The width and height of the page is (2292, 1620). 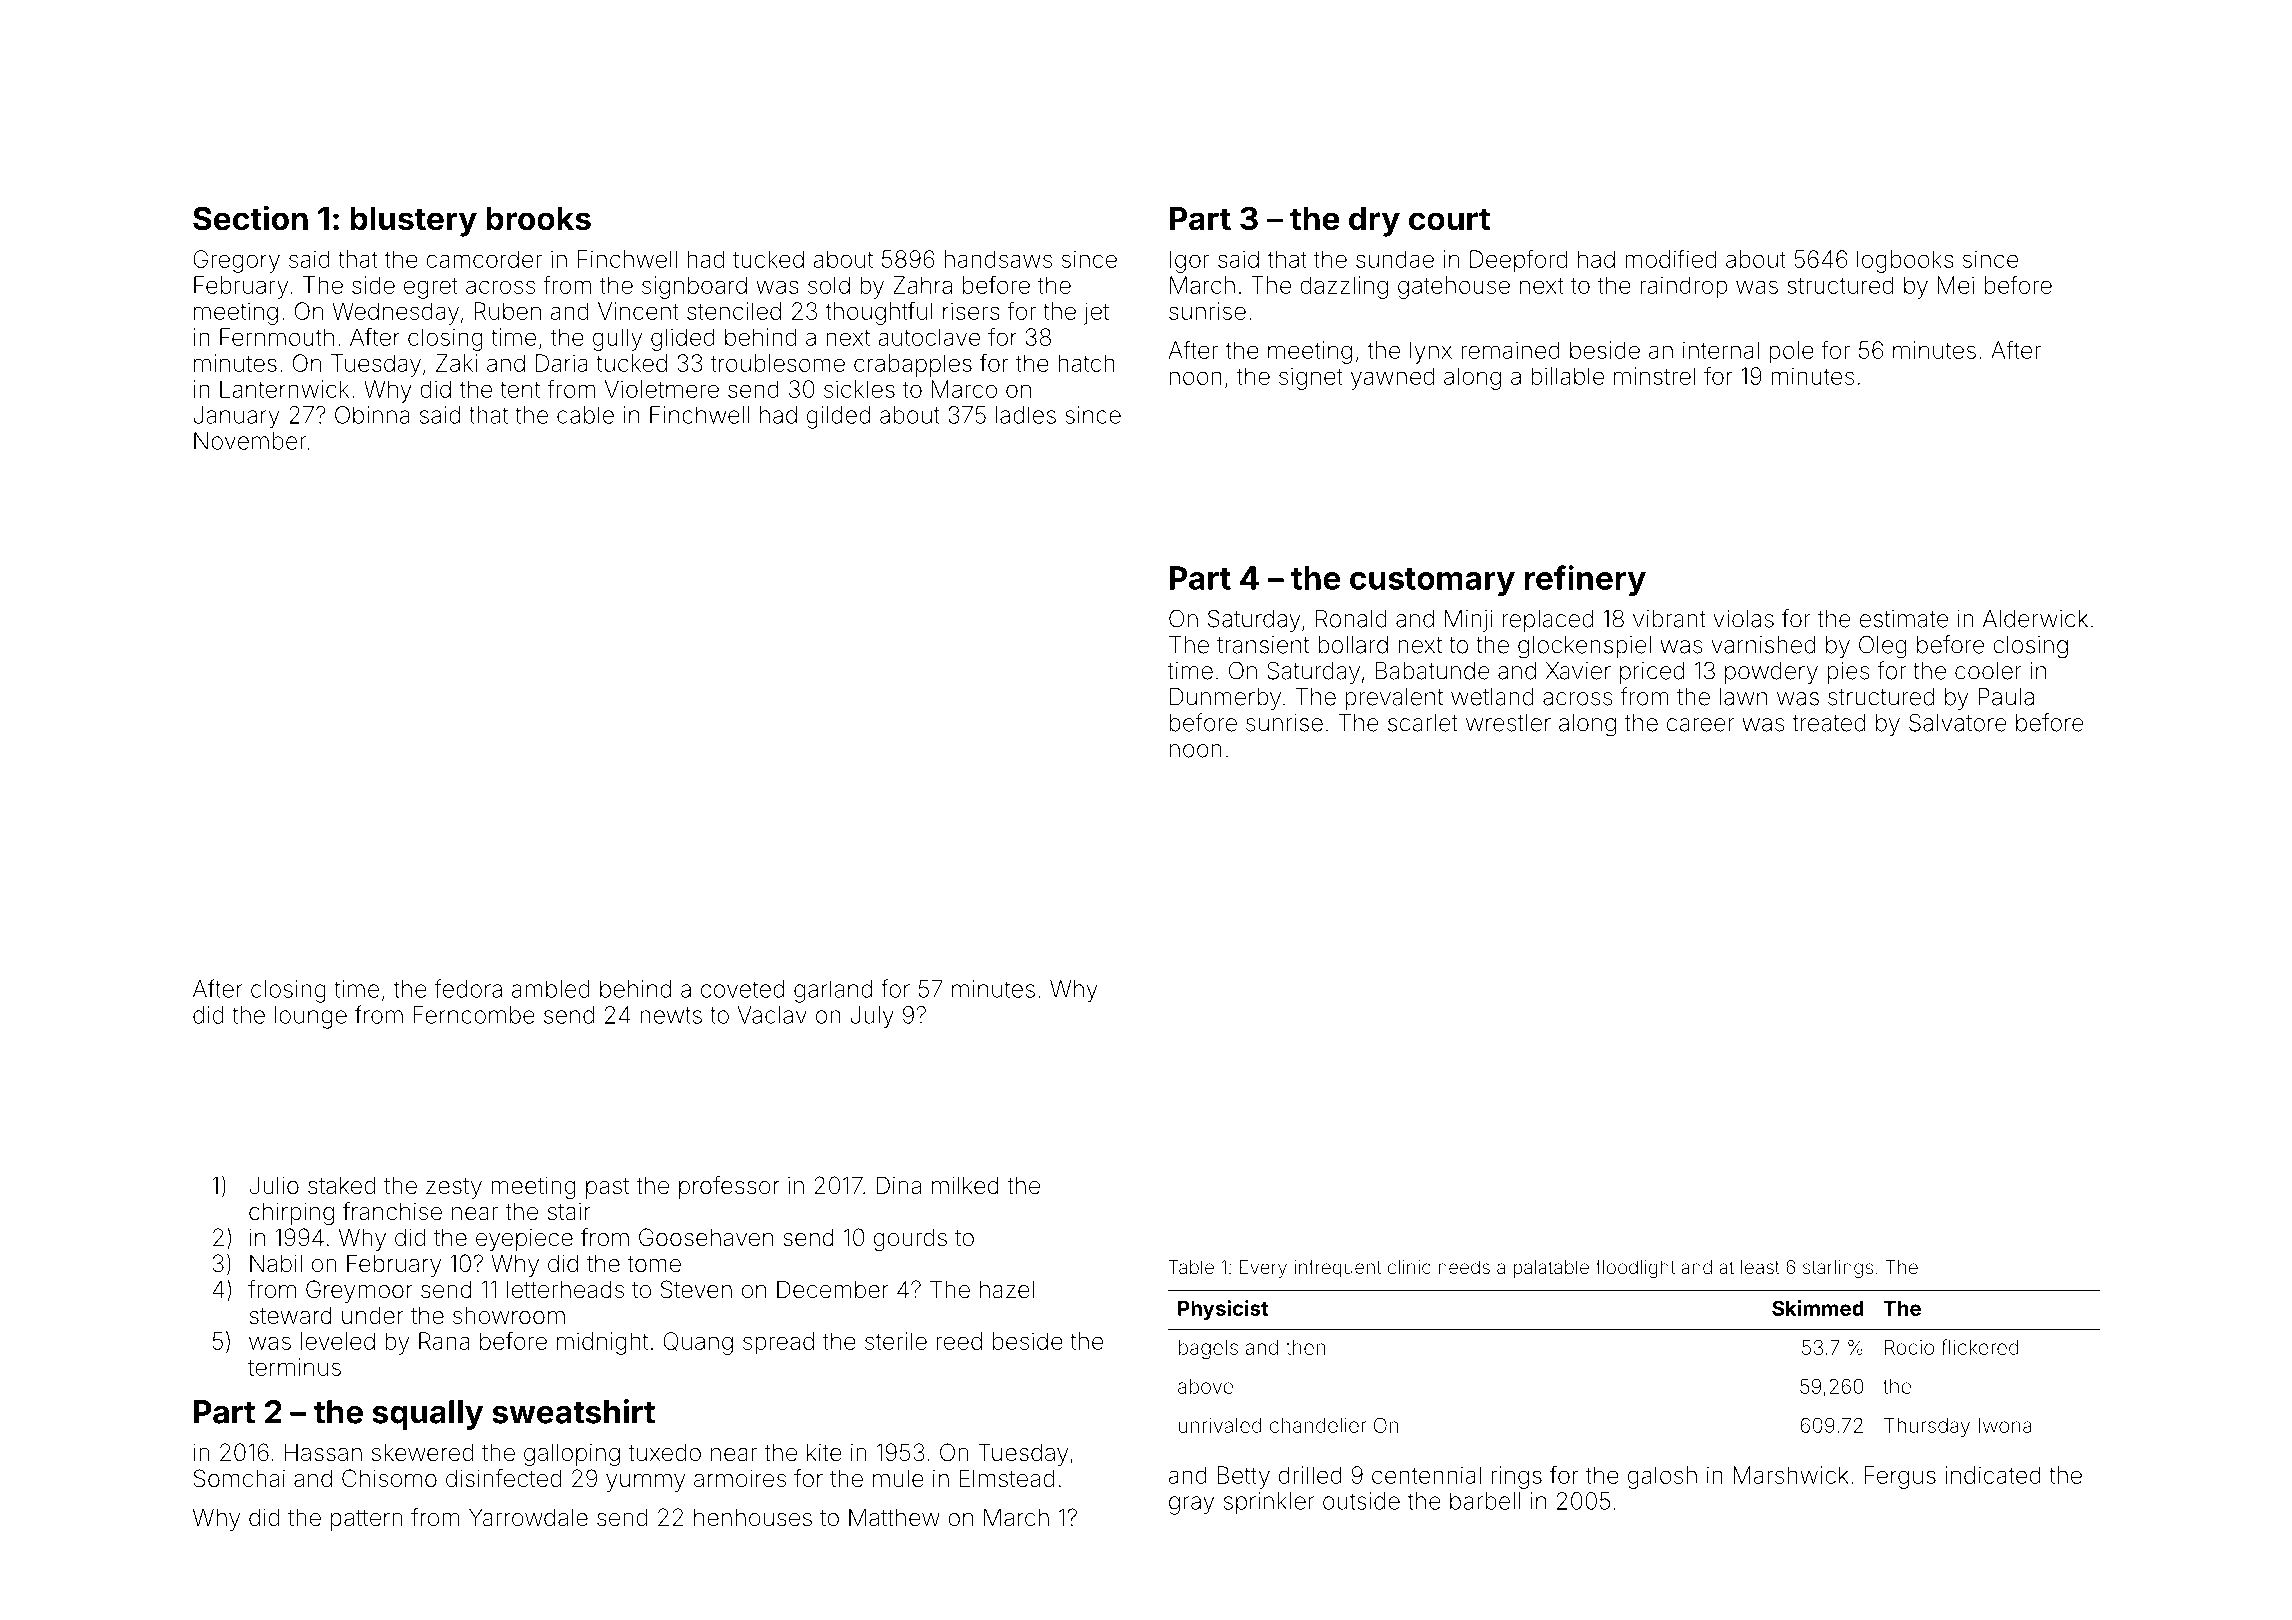 What do you see at coordinates (1423, 723) in the page?
I see `scarlet` at bounding box center [1423, 723].
